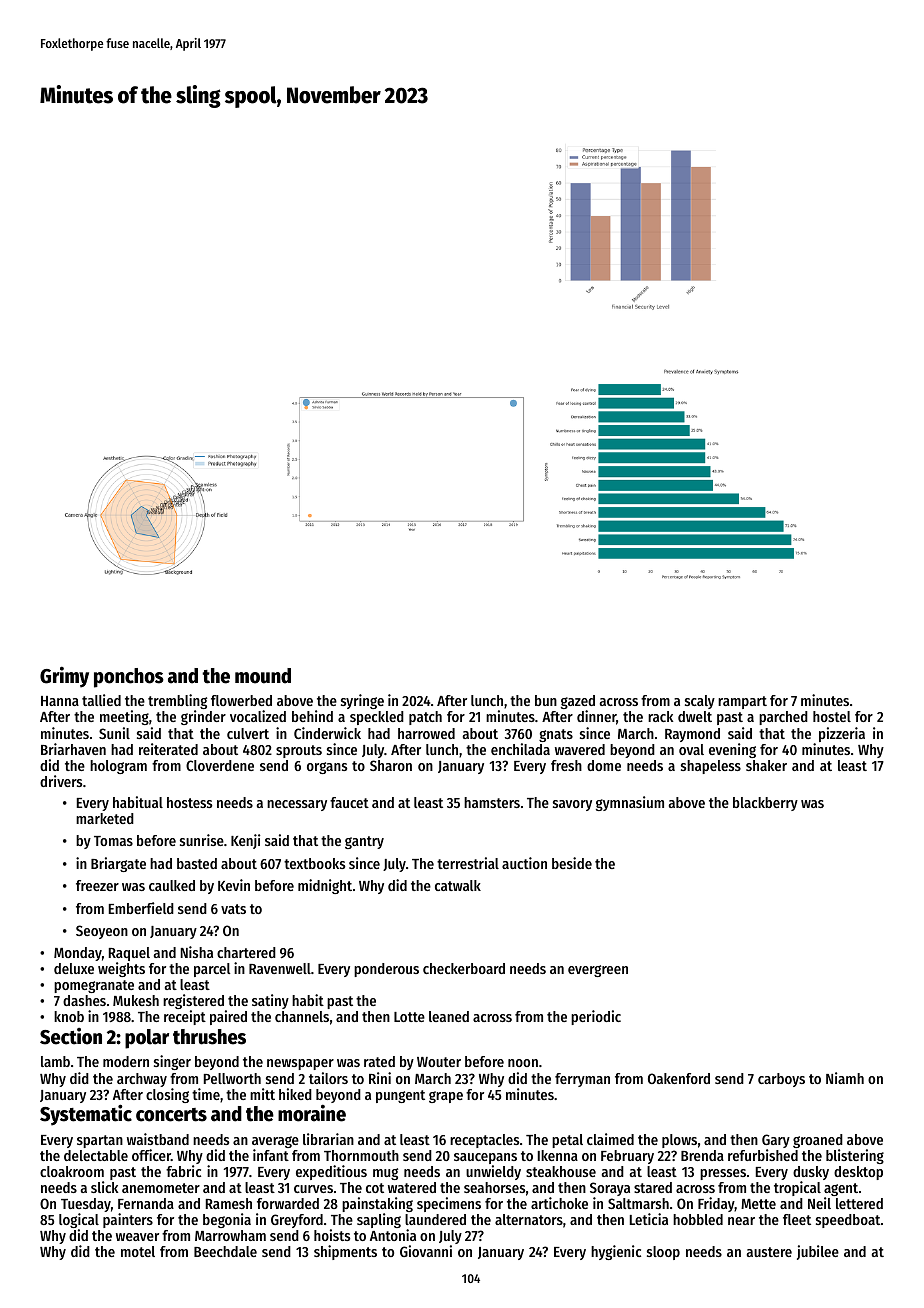 This screenshot has height=1308, width=924. Describe the element at coordinates (409, 1017) in the screenshot. I see `Lotte` at that location.
